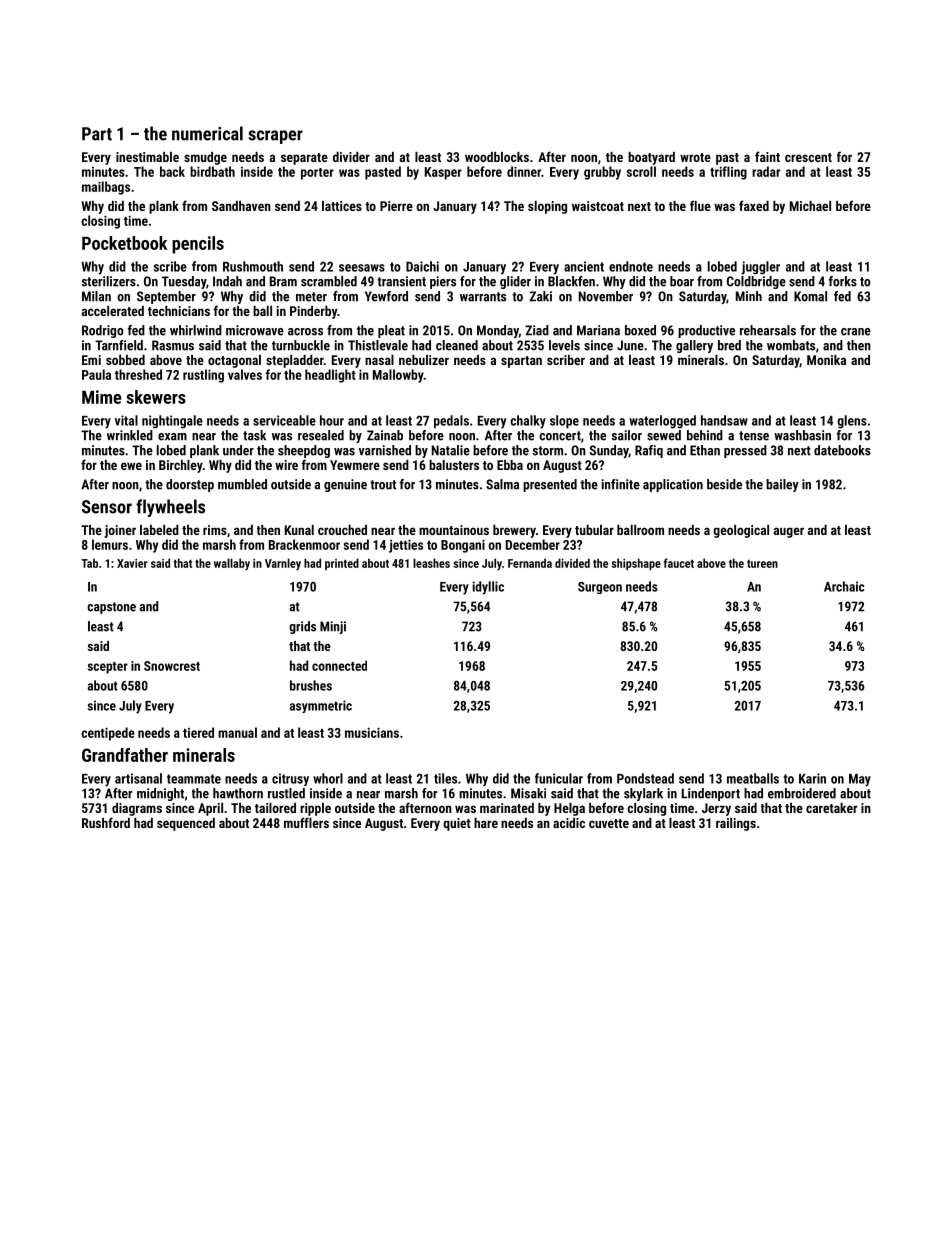  What do you see at coordinates (728, 173) in the page?
I see `trifling` at bounding box center [728, 173].
